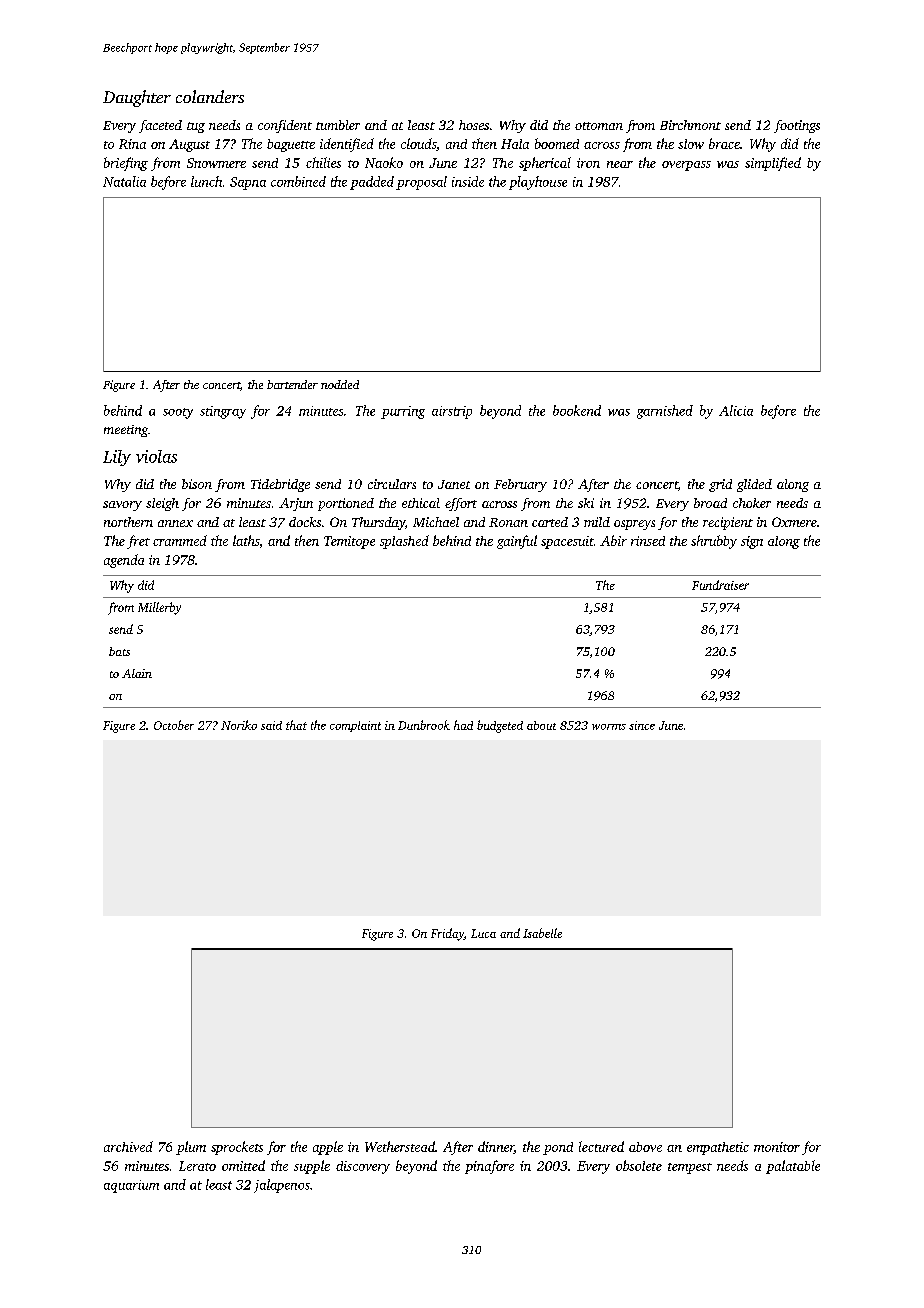  What do you see at coordinates (793, 1167) in the page?
I see `palatable` at bounding box center [793, 1167].
